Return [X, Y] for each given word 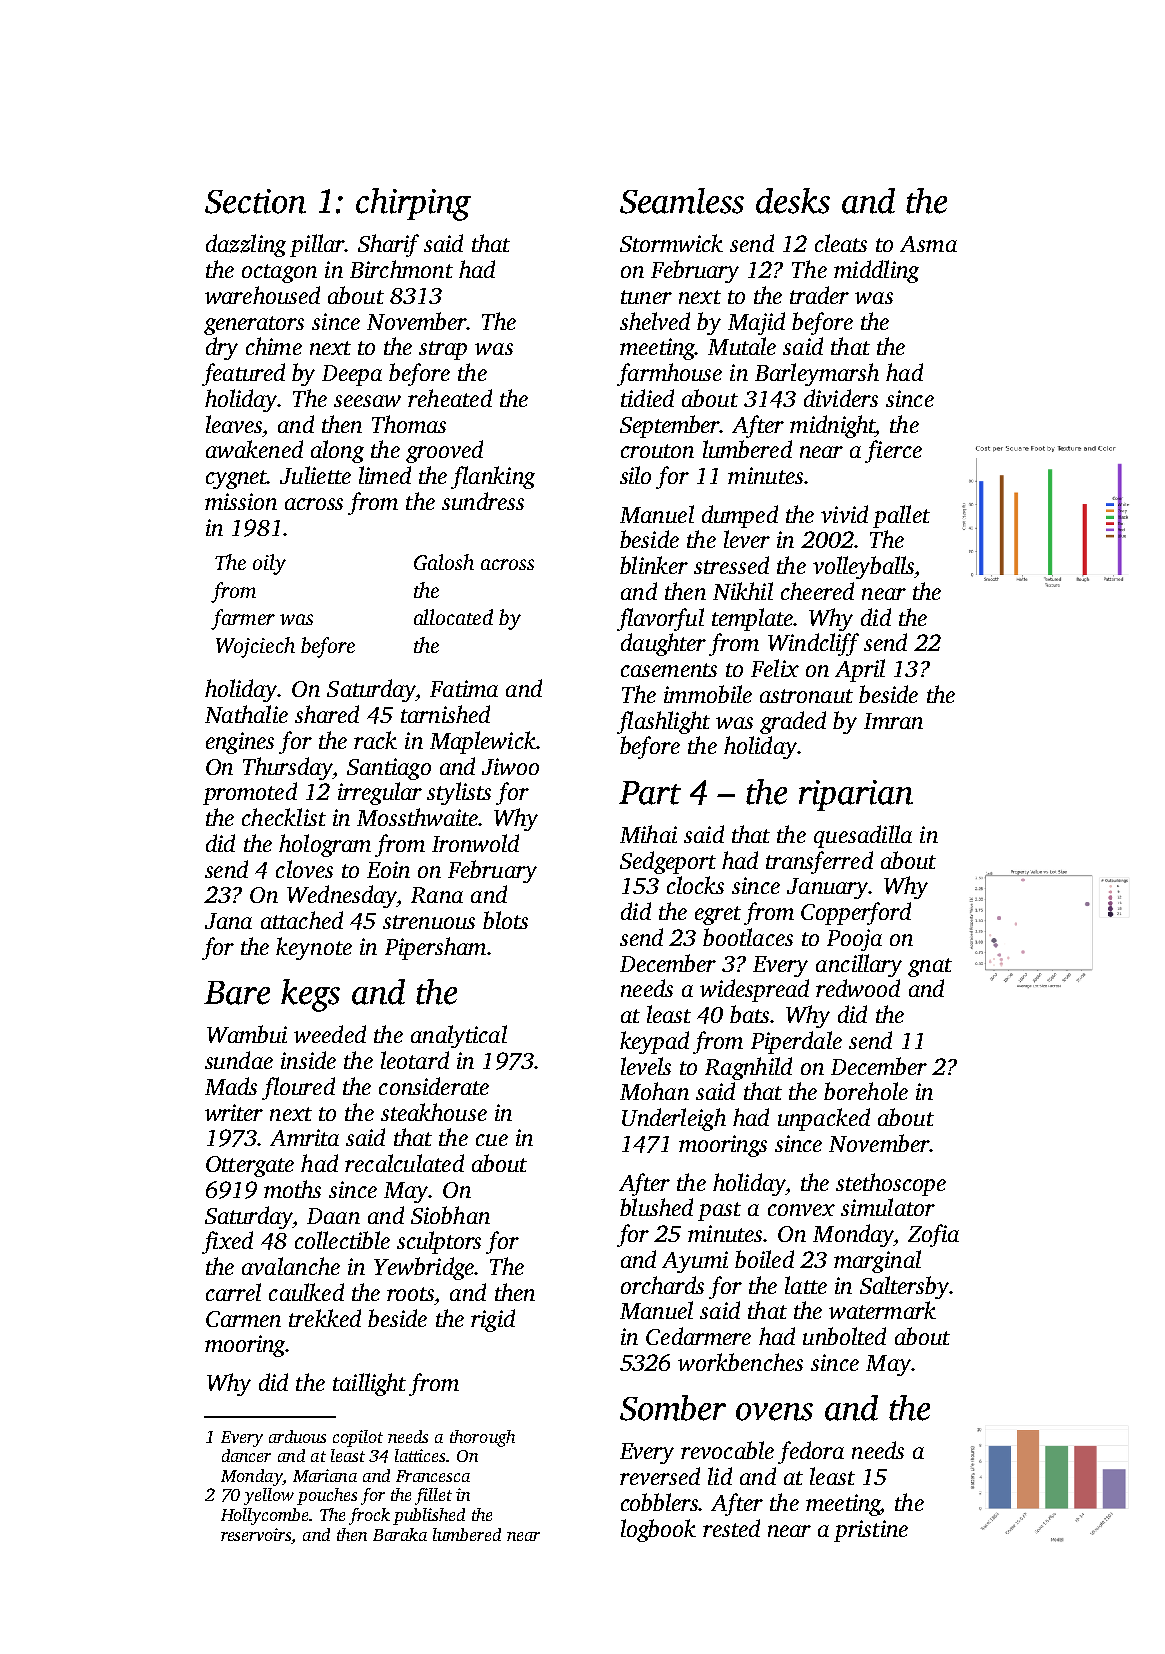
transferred [819, 862]
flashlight [663, 722]
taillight [369, 1384]
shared [327, 714]
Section [255, 201]
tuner [646, 297]
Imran [893, 721]
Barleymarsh [817, 374]
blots [505, 920]
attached [302, 920]
